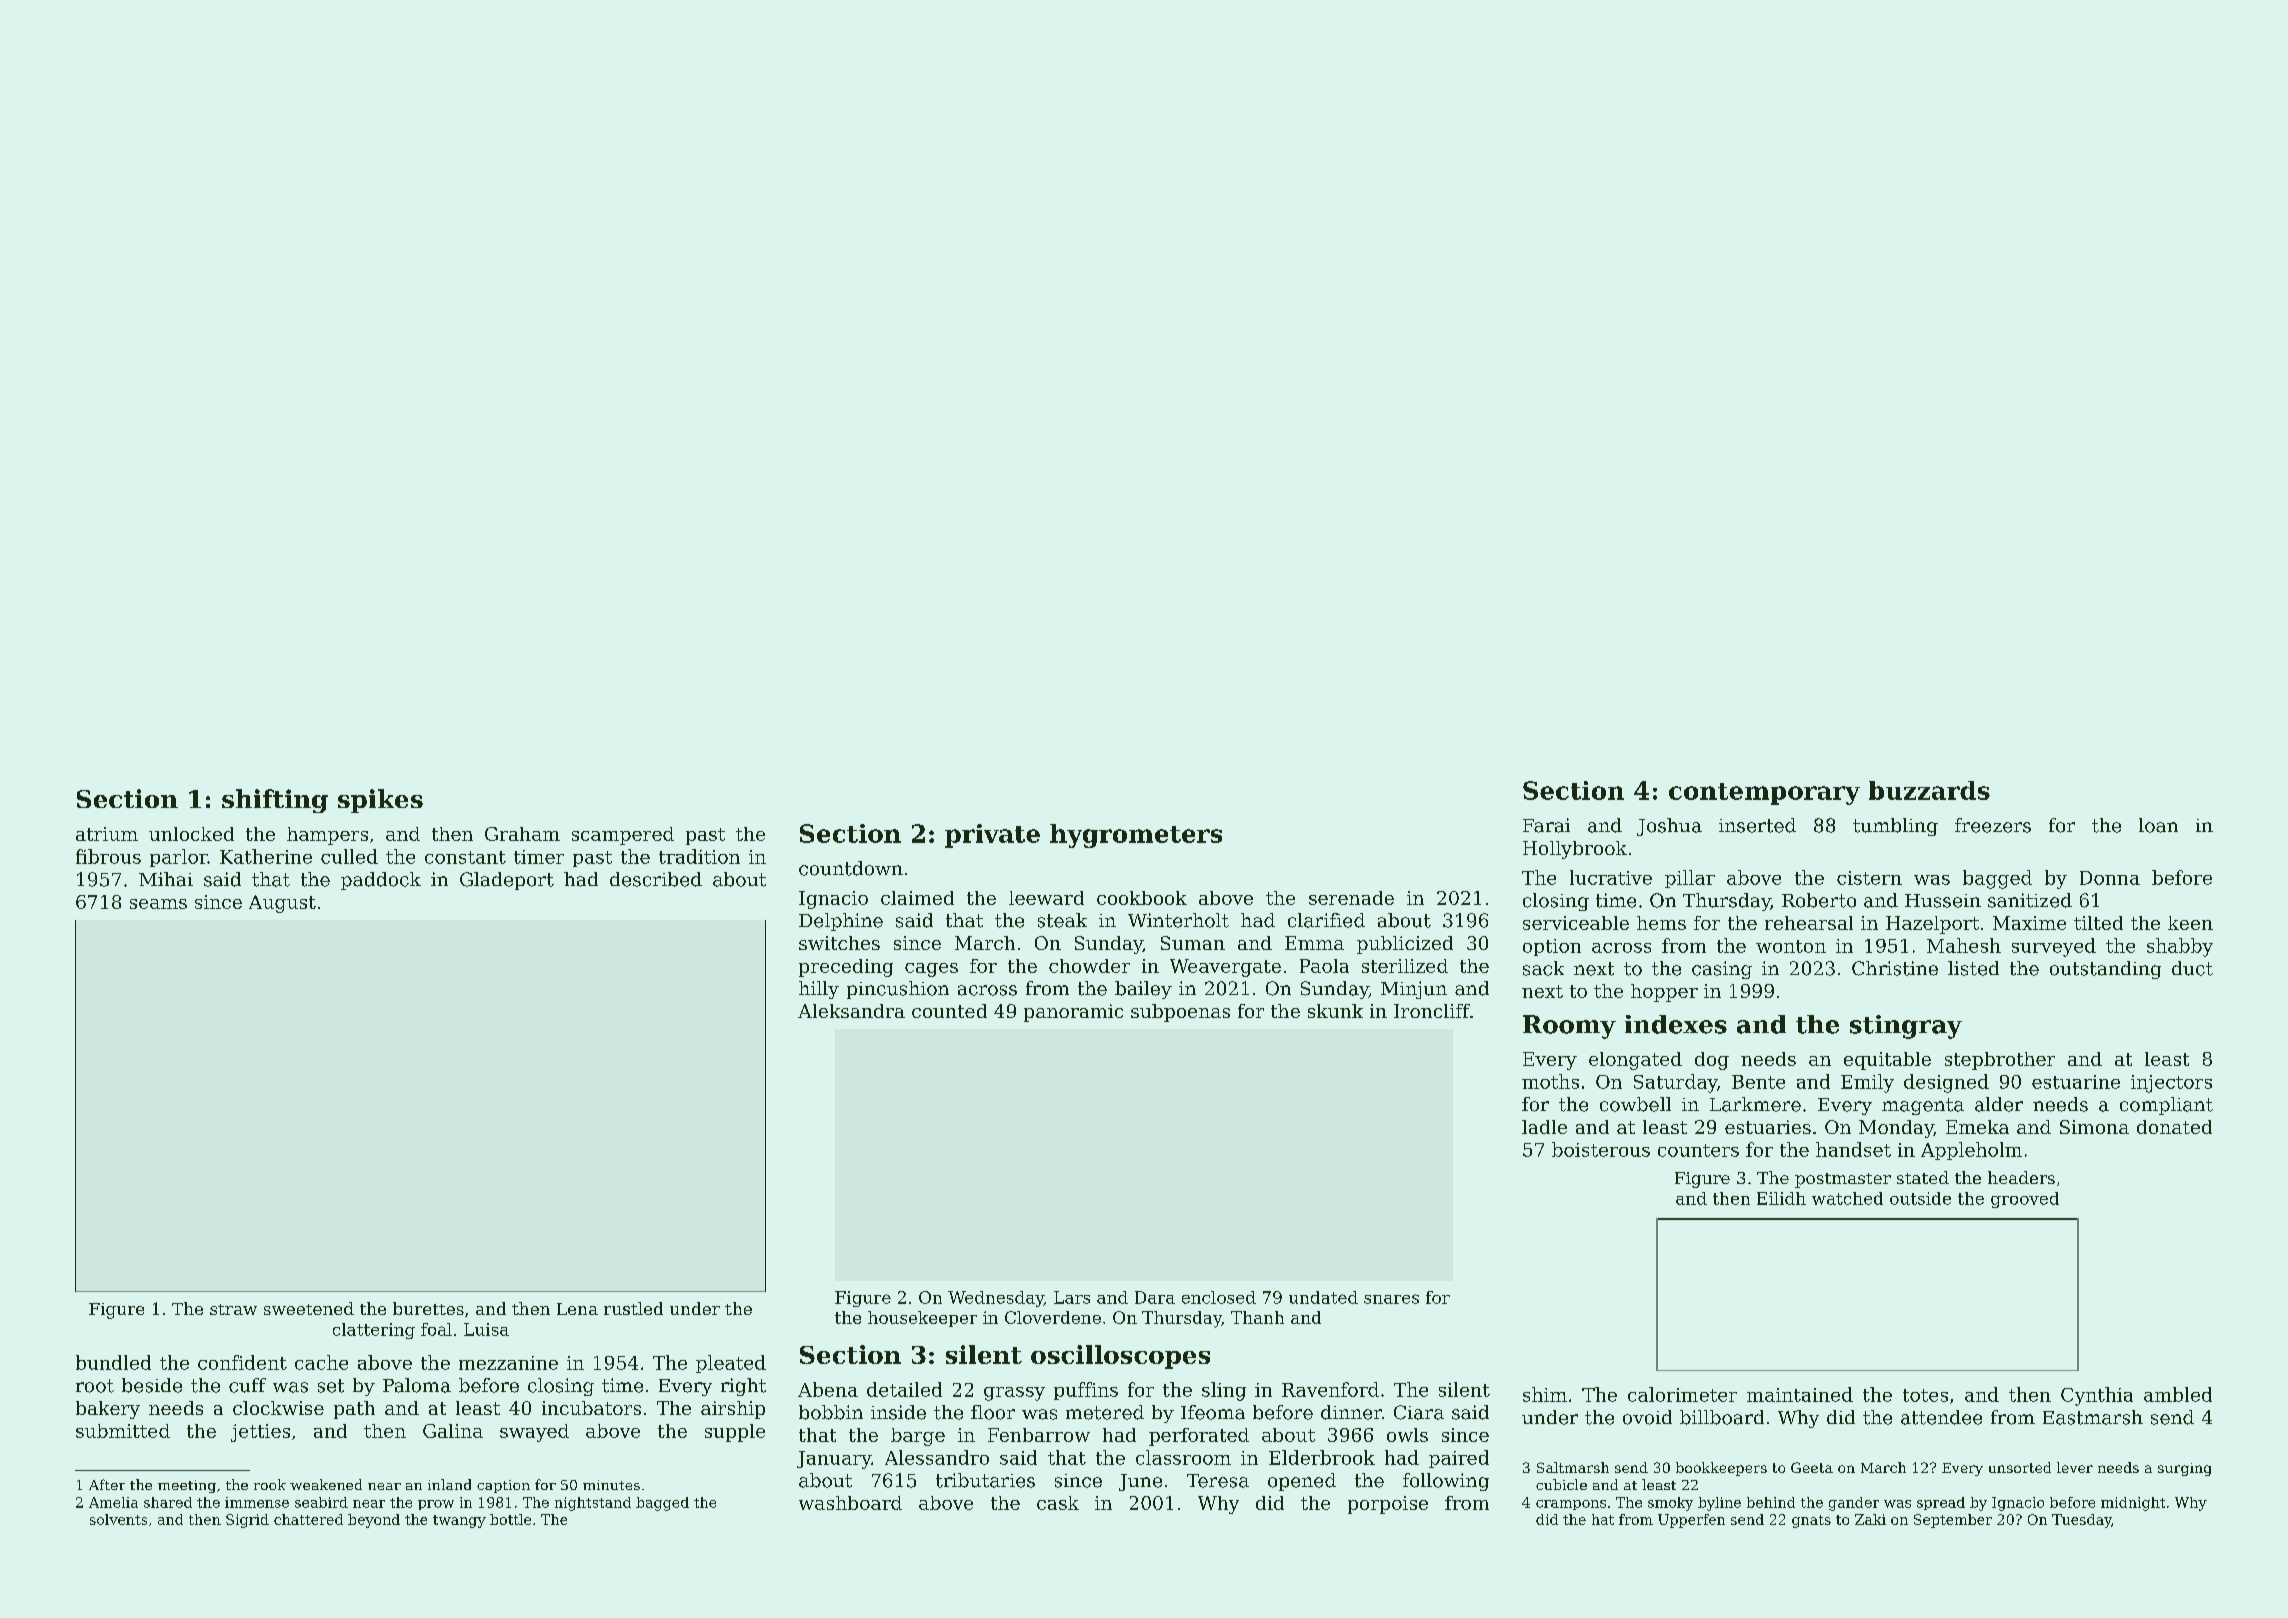 This screenshot has height=1618, width=2288. I want to click on Lena, so click(577, 1309).
